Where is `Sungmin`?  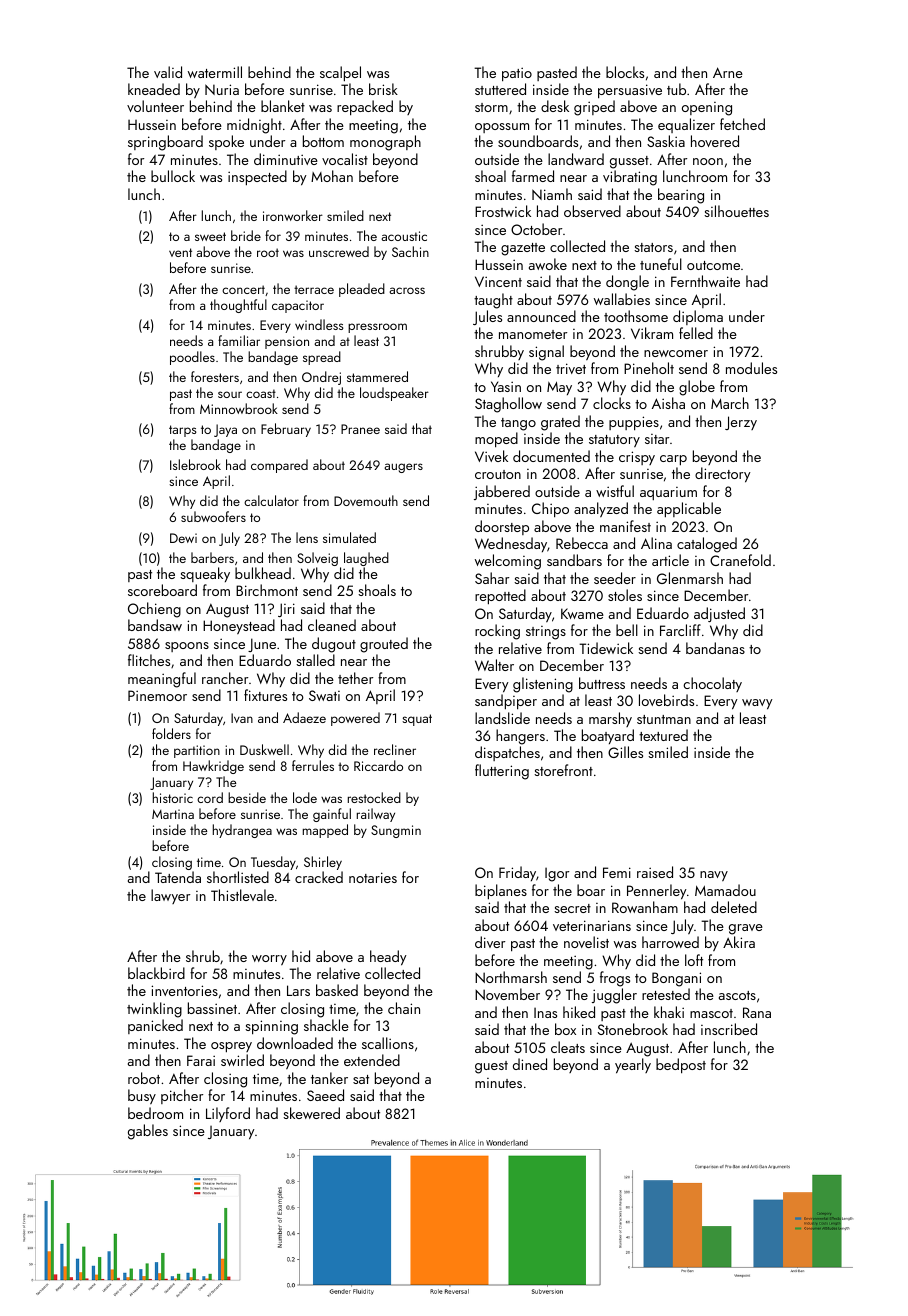
Sungmin is located at coordinates (396, 831).
